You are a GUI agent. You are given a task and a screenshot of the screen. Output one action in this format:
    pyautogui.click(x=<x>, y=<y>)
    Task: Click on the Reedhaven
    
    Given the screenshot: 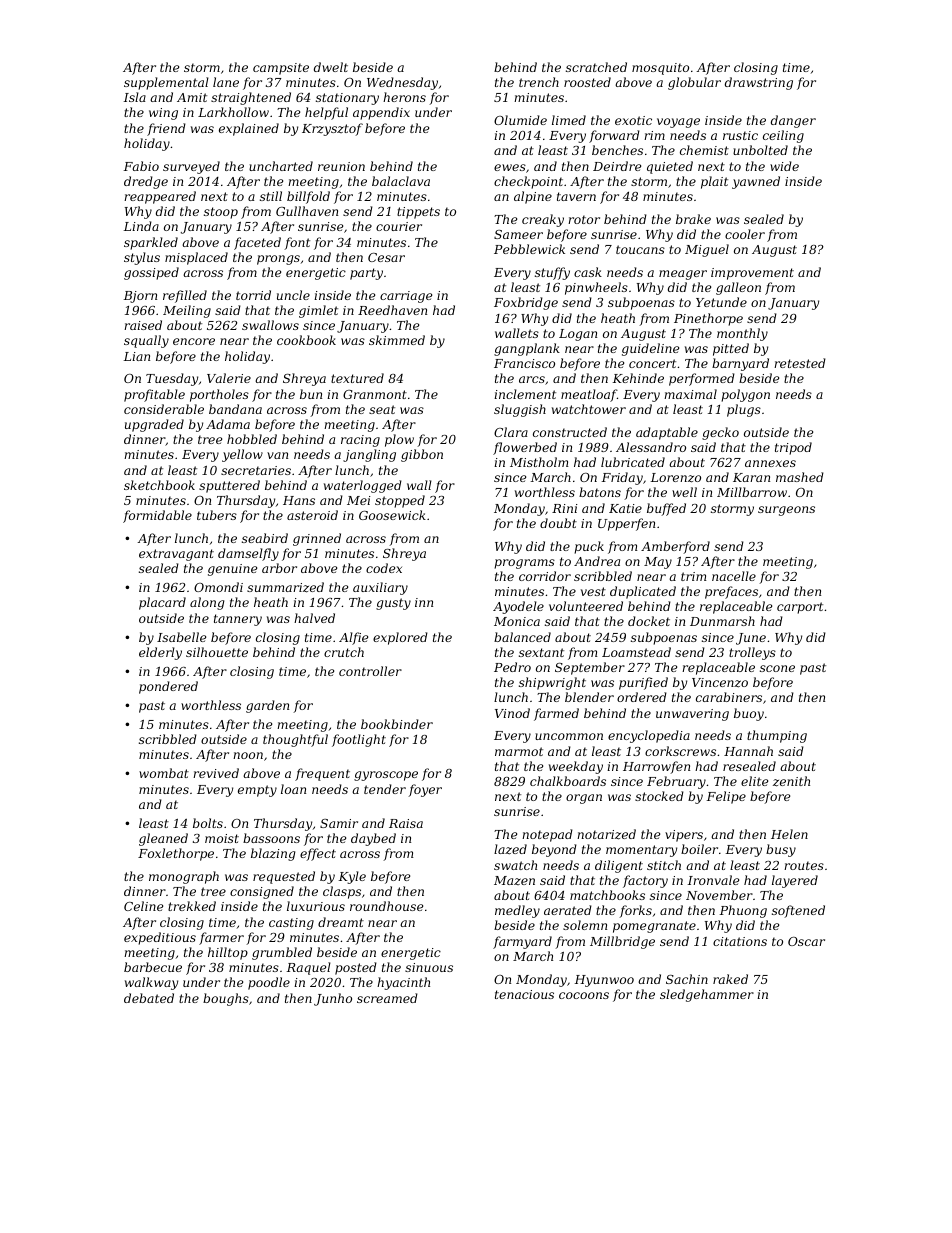 What is the action you would take?
    pyautogui.click(x=392, y=310)
